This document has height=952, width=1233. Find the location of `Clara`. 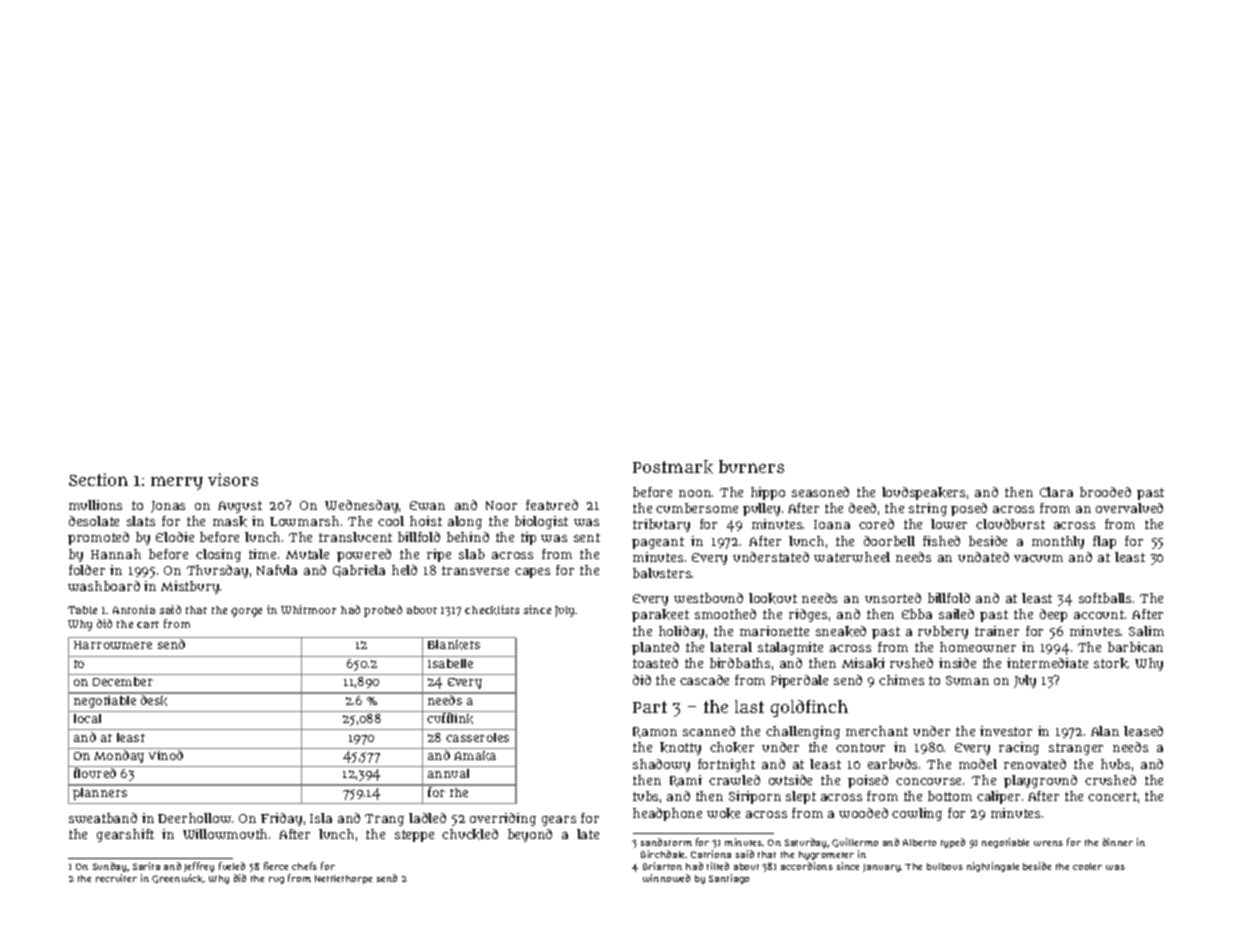

Clara is located at coordinates (1056, 492).
